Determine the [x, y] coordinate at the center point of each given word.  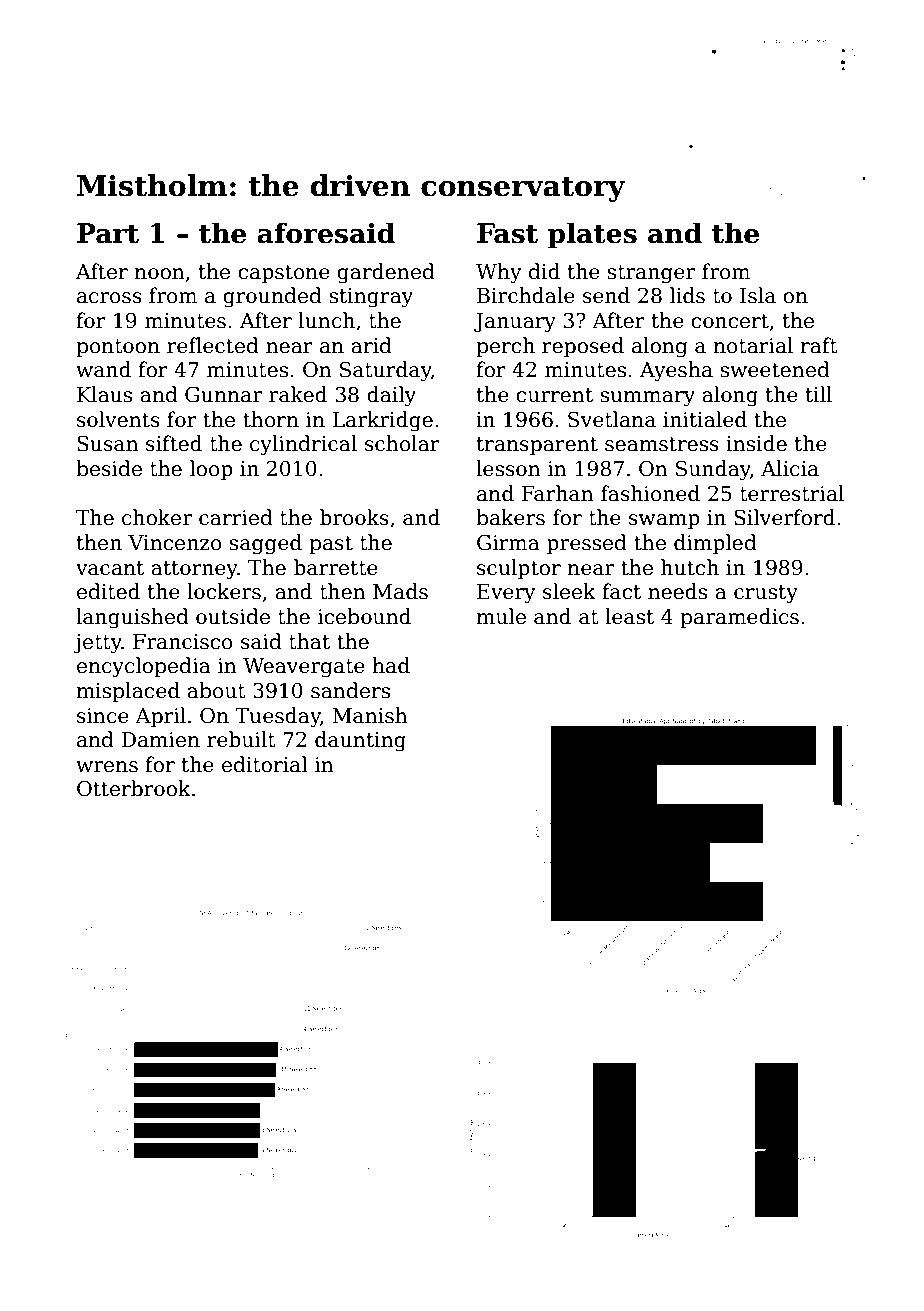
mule [501, 616]
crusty [766, 594]
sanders [350, 690]
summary [647, 399]
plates [592, 235]
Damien [160, 740]
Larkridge [382, 421]
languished [132, 618]
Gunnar [223, 394]
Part [108, 233]
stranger [651, 274]
